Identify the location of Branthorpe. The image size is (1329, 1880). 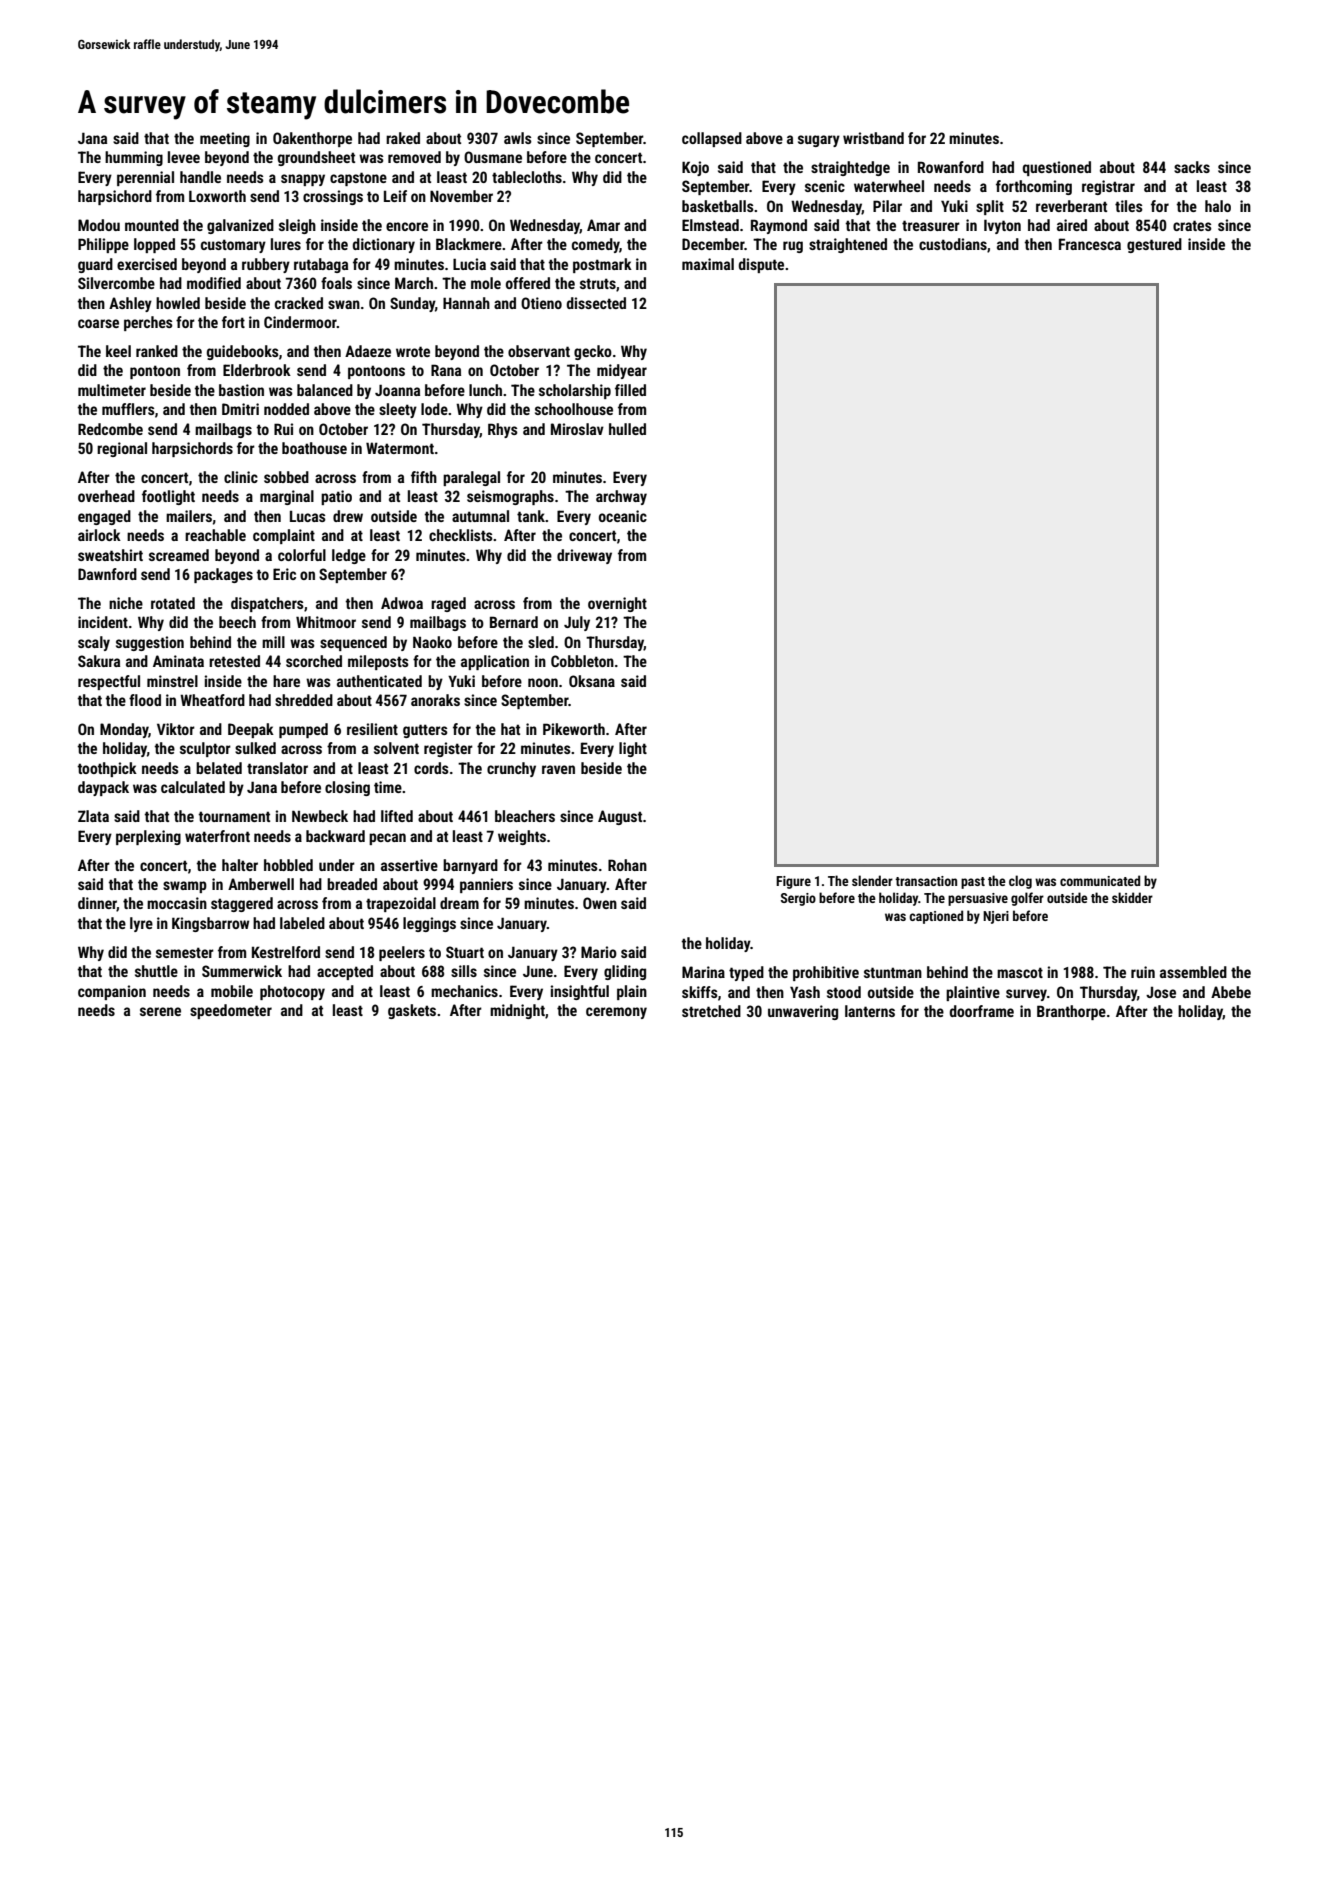
(1071, 1012).
